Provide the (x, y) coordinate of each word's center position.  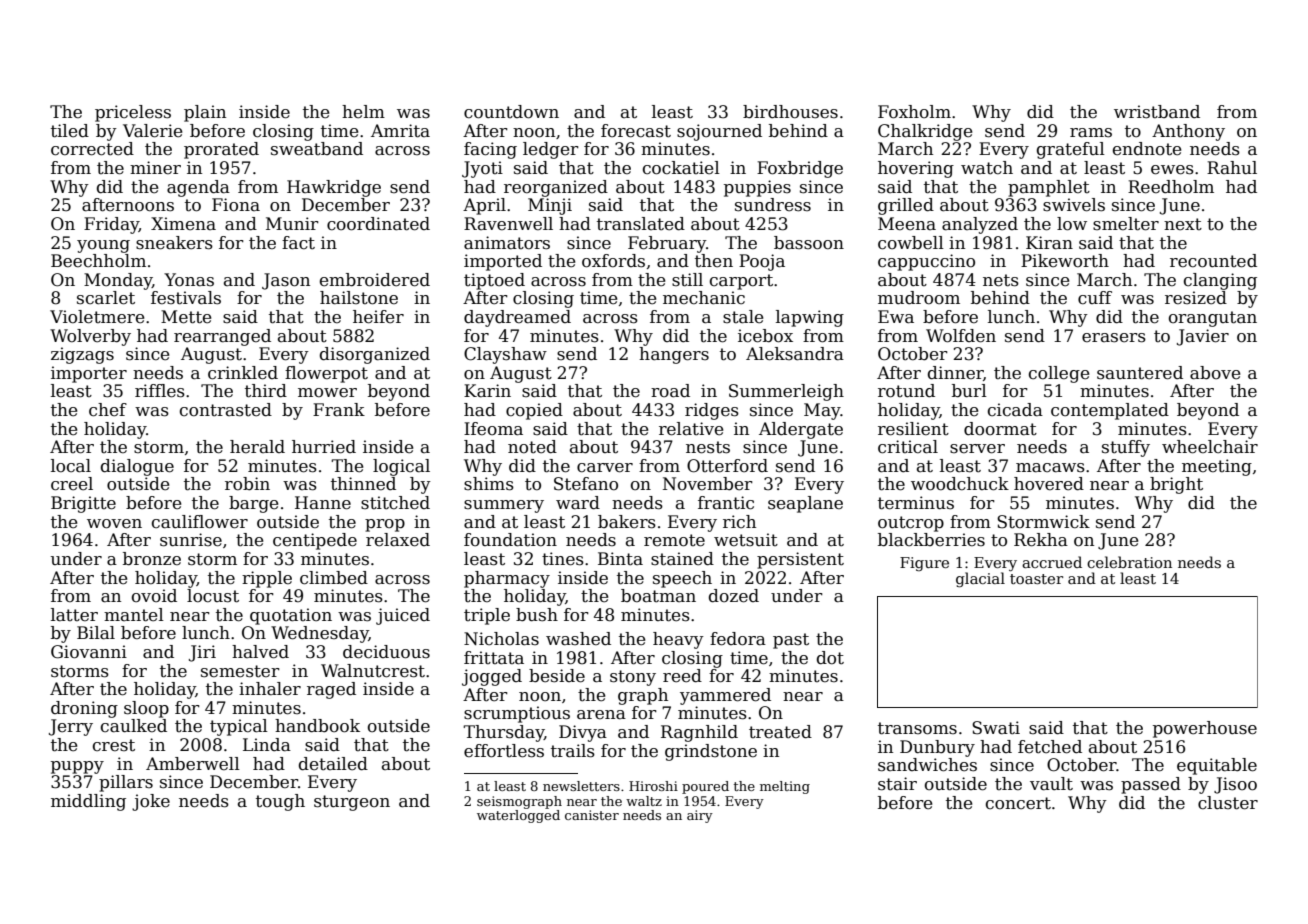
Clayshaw (505, 355)
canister (592, 815)
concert (1018, 803)
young (103, 246)
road (670, 391)
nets (1001, 280)
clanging (1220, 281)
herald (257, 447)
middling (88, 802)
